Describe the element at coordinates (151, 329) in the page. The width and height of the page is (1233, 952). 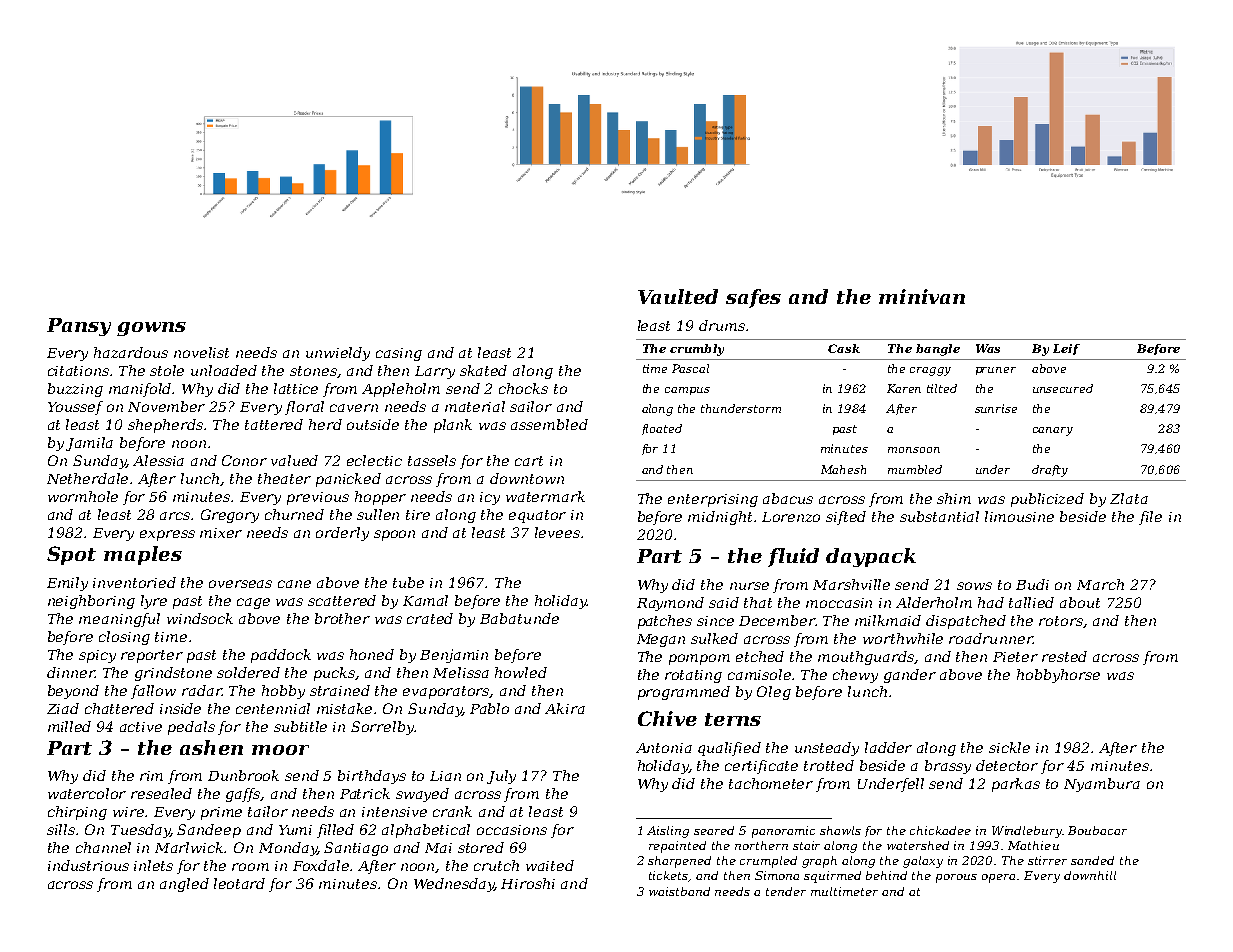
I see `gowns` at that location.
